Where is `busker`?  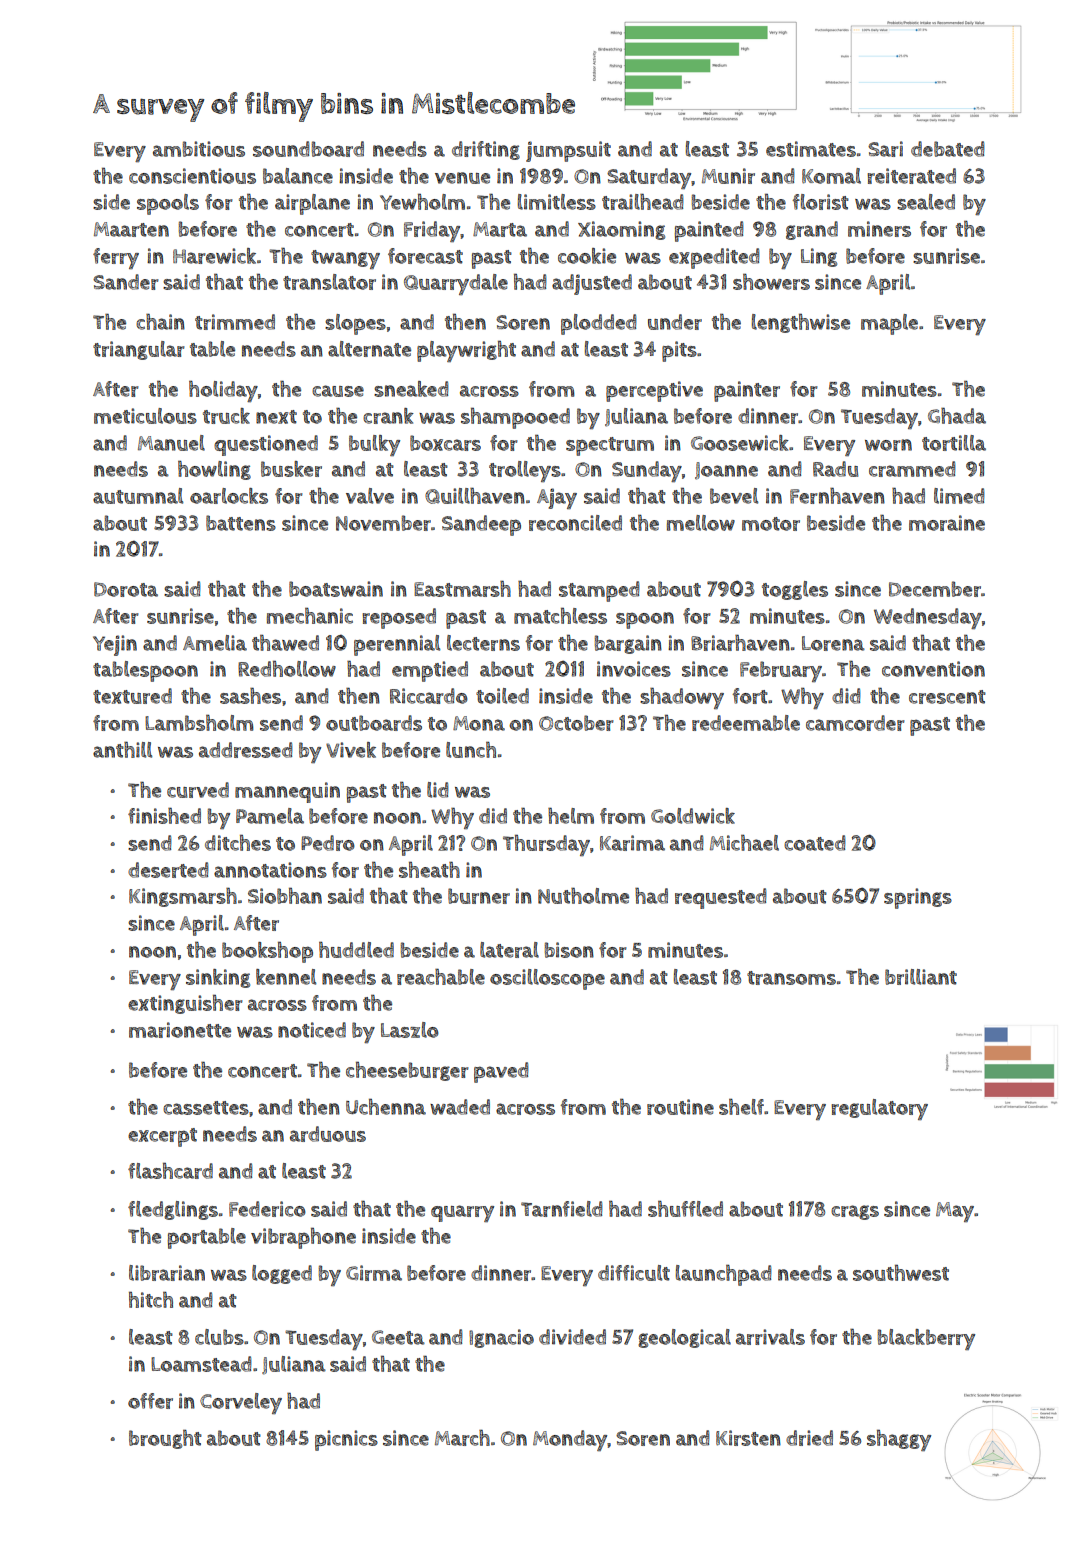 busker is located at coordinates (291, 469).
